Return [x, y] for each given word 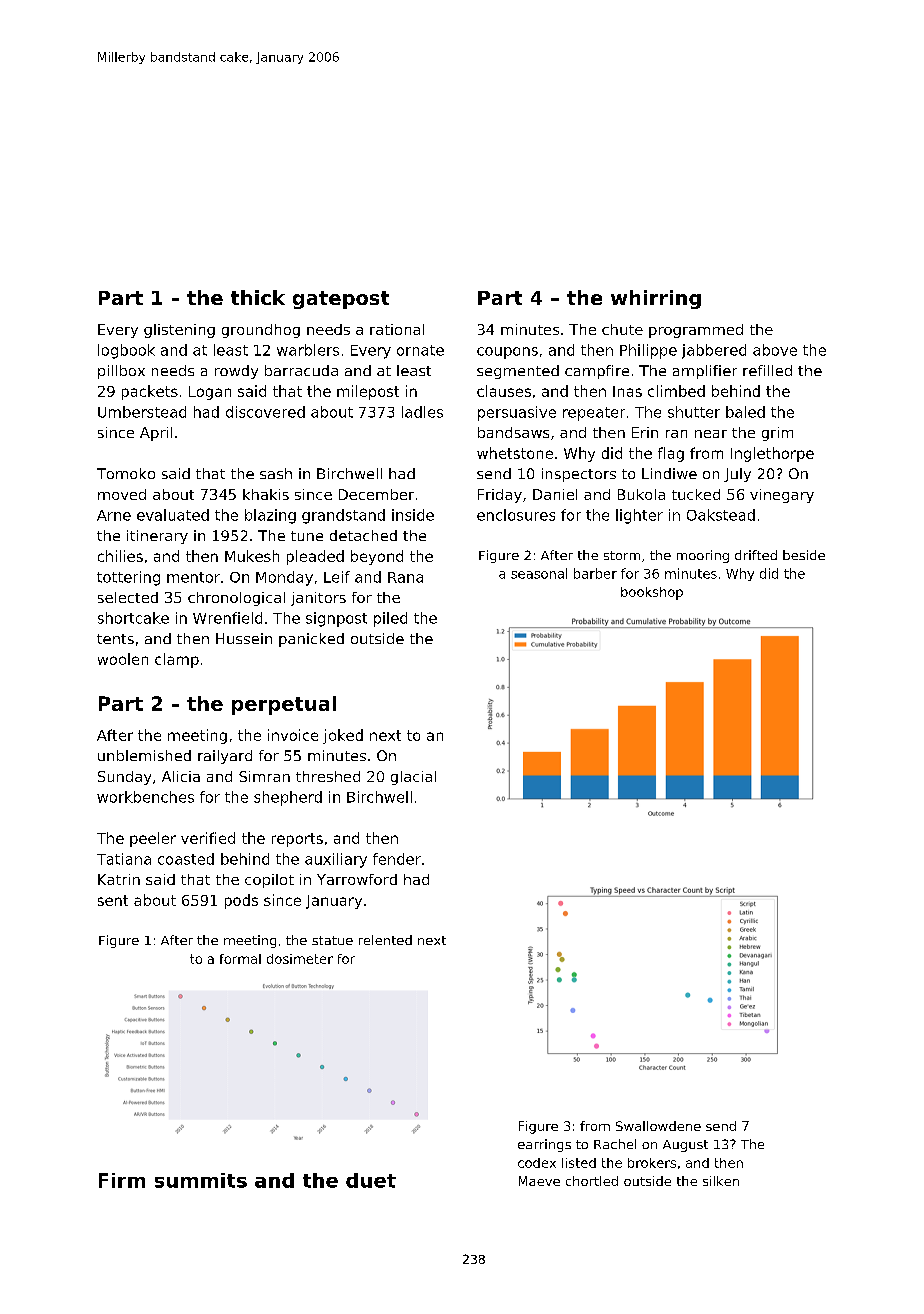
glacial [413, 778]
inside [413, 515]
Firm [122, 1180]
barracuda [301, 370]
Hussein [244, 638]
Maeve [539, 1181]
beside [804, 555]
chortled [592, 1181]
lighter [639, 516]
